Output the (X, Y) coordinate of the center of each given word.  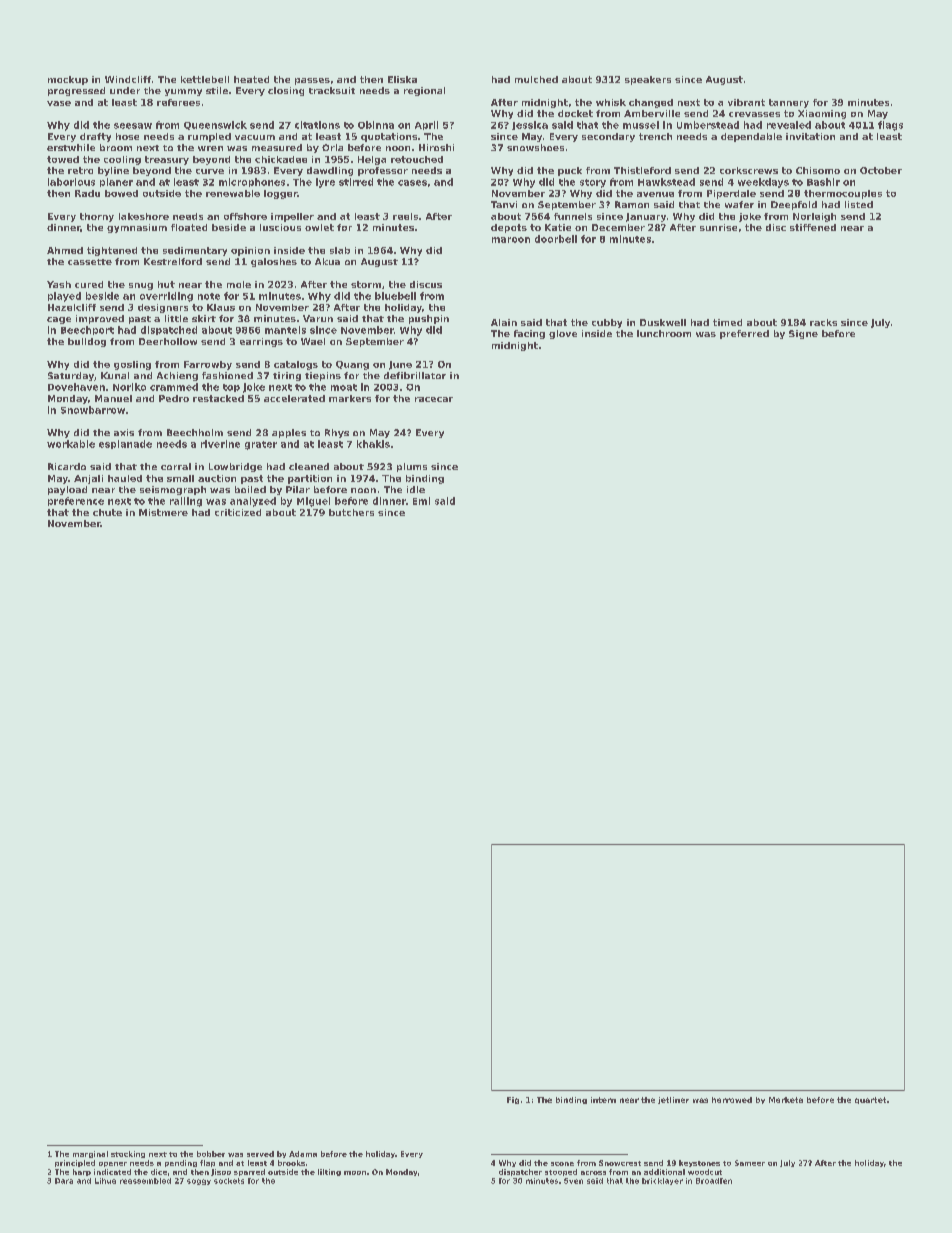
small (180, 478)
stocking (128, 1154)
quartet (870, 1100)
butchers (351, 512)
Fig (513, 1100)
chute (107, 512)
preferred (744, 334)
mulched (536, 79)
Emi (421, 501)
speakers (648, 80)
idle (416, 489)
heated (251, 79)
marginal (90, 1154)
